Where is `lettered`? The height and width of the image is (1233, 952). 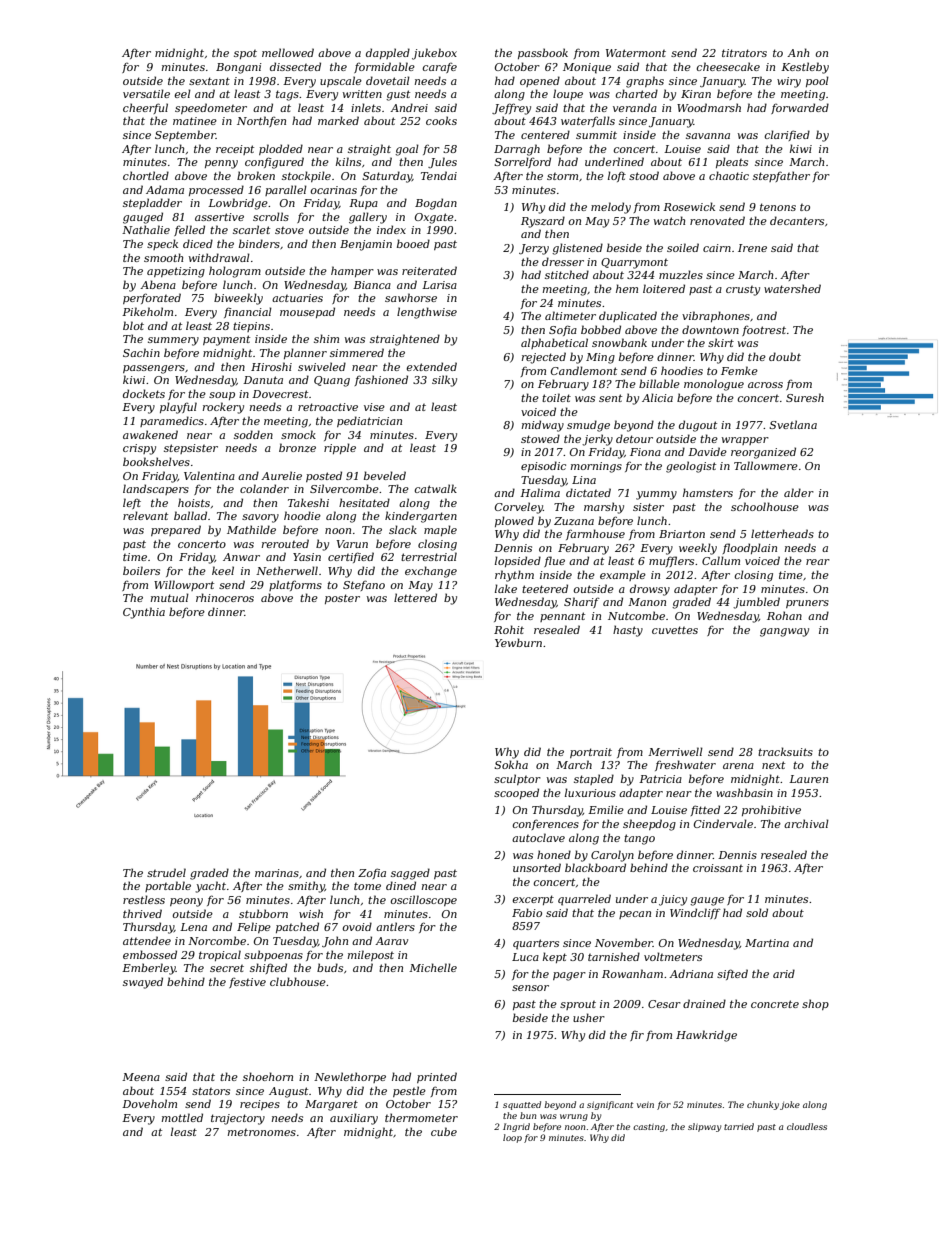
lettered is located at coordinates (415, 597).
